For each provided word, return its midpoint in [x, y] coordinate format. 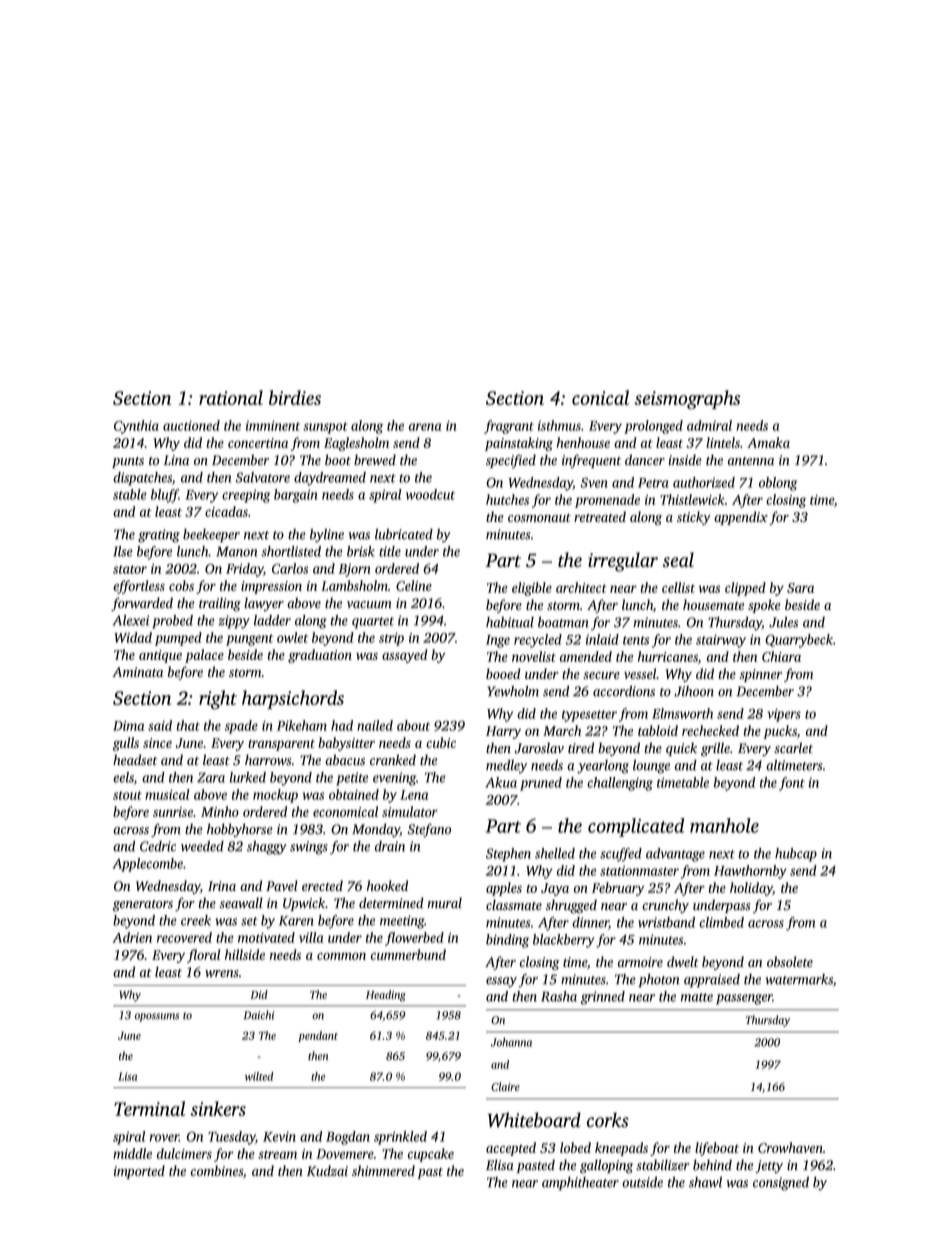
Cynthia [136, 427]
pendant [318, 1036]
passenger [744, 999]
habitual [510, 622]
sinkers [218, 1108]
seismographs [687, 399]
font [792, 784]
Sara [800, 588]
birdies [295, 397]
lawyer [264, 604]
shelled [555, 853]
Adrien [132, 937]
